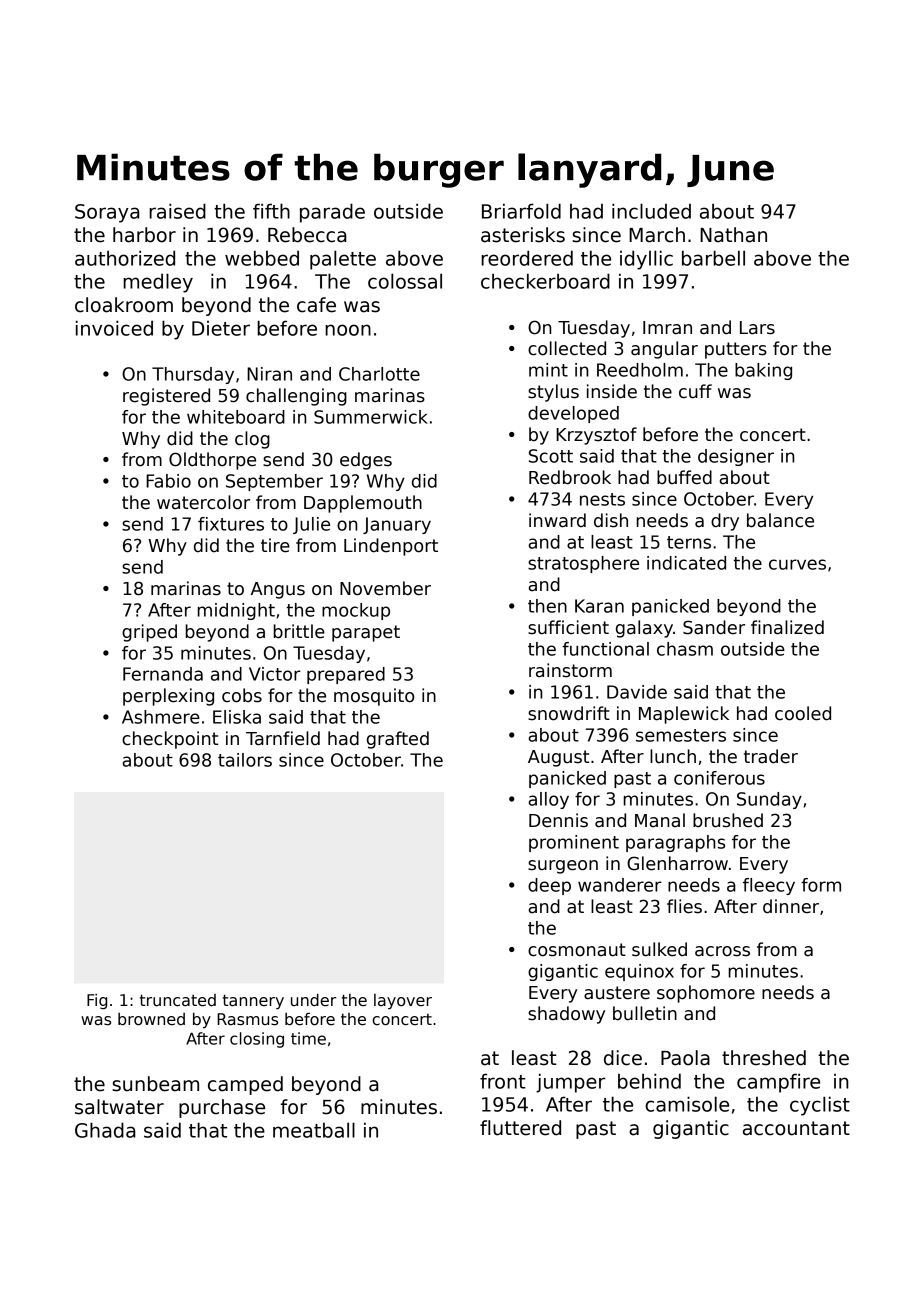  What do you see at coordinates (166, 397) in the screenshot?
I see `registered` at bounding box center [166, 397].
